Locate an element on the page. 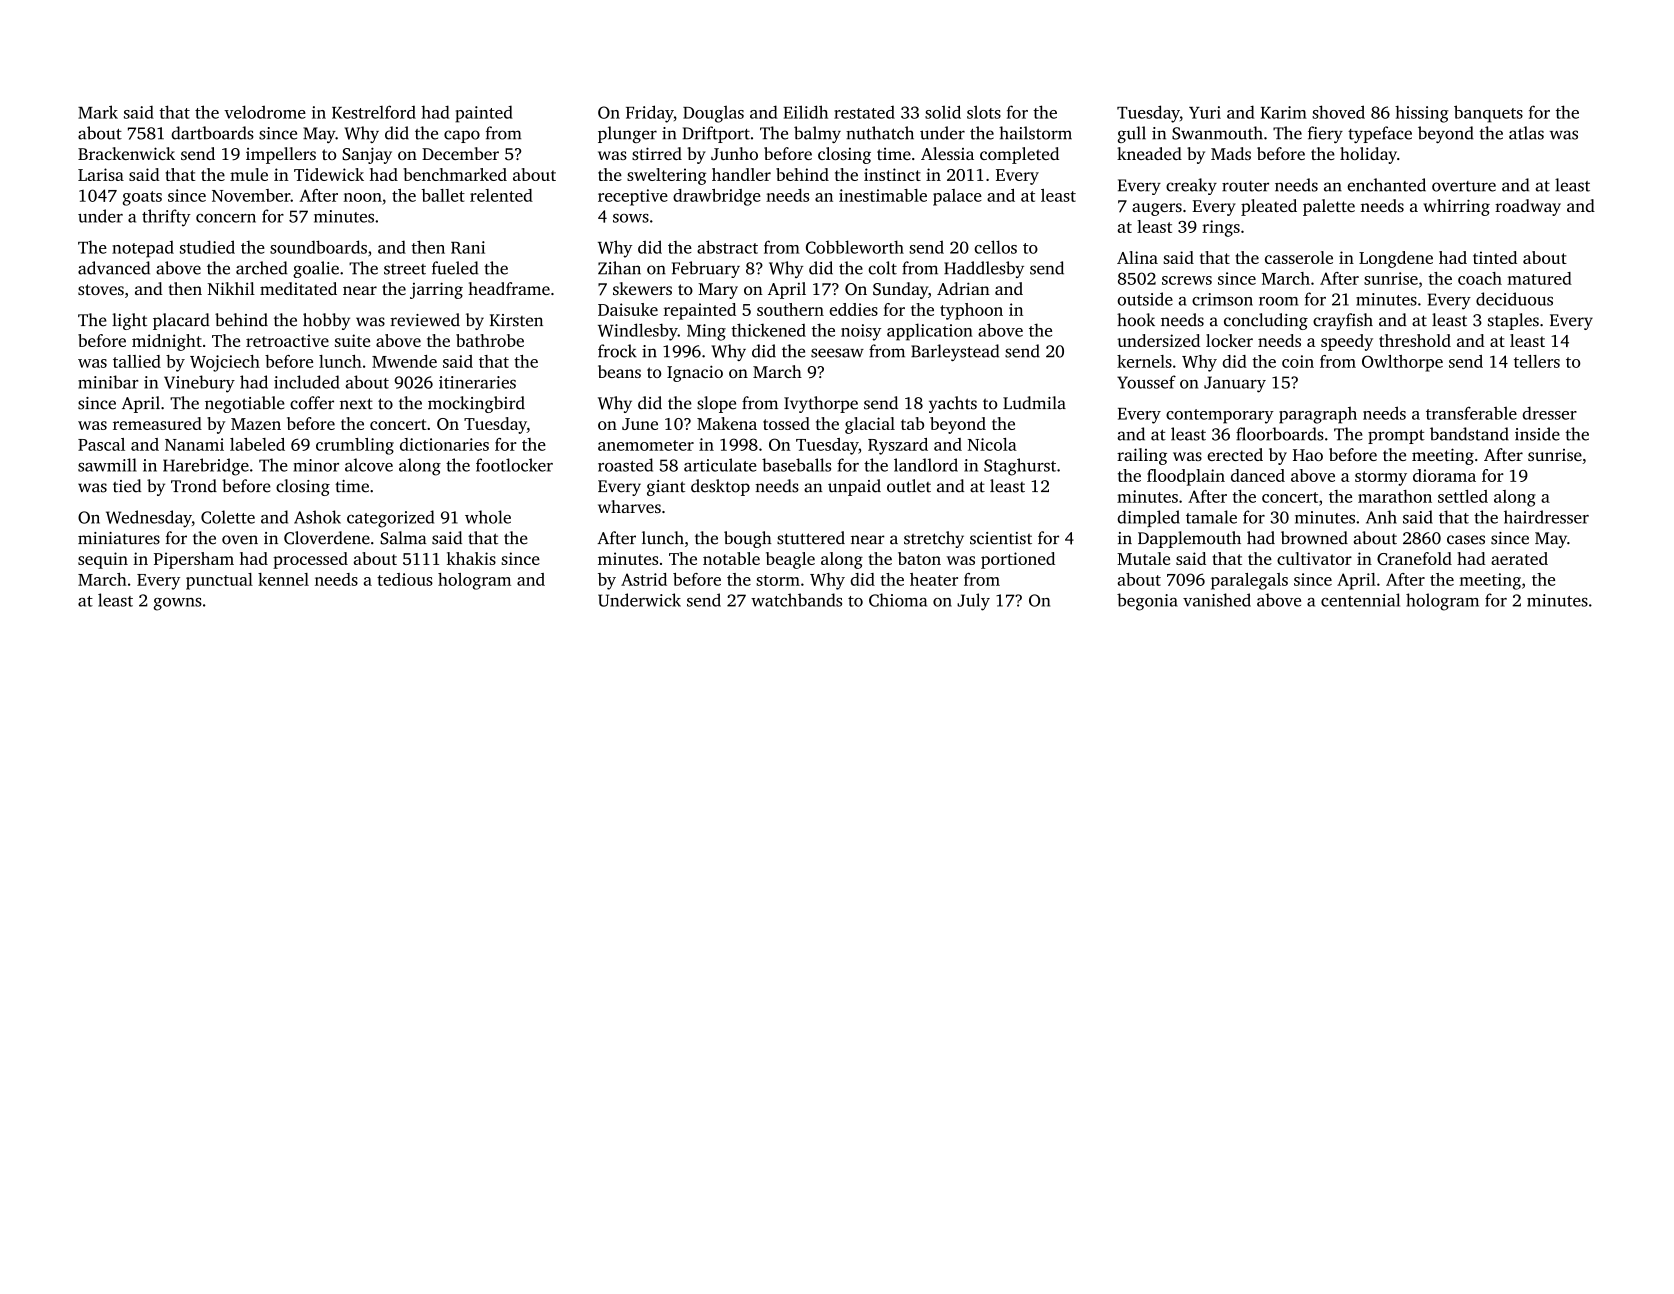 The image size is (1674, 1294). tedious is located at coordinates (405, 579).
